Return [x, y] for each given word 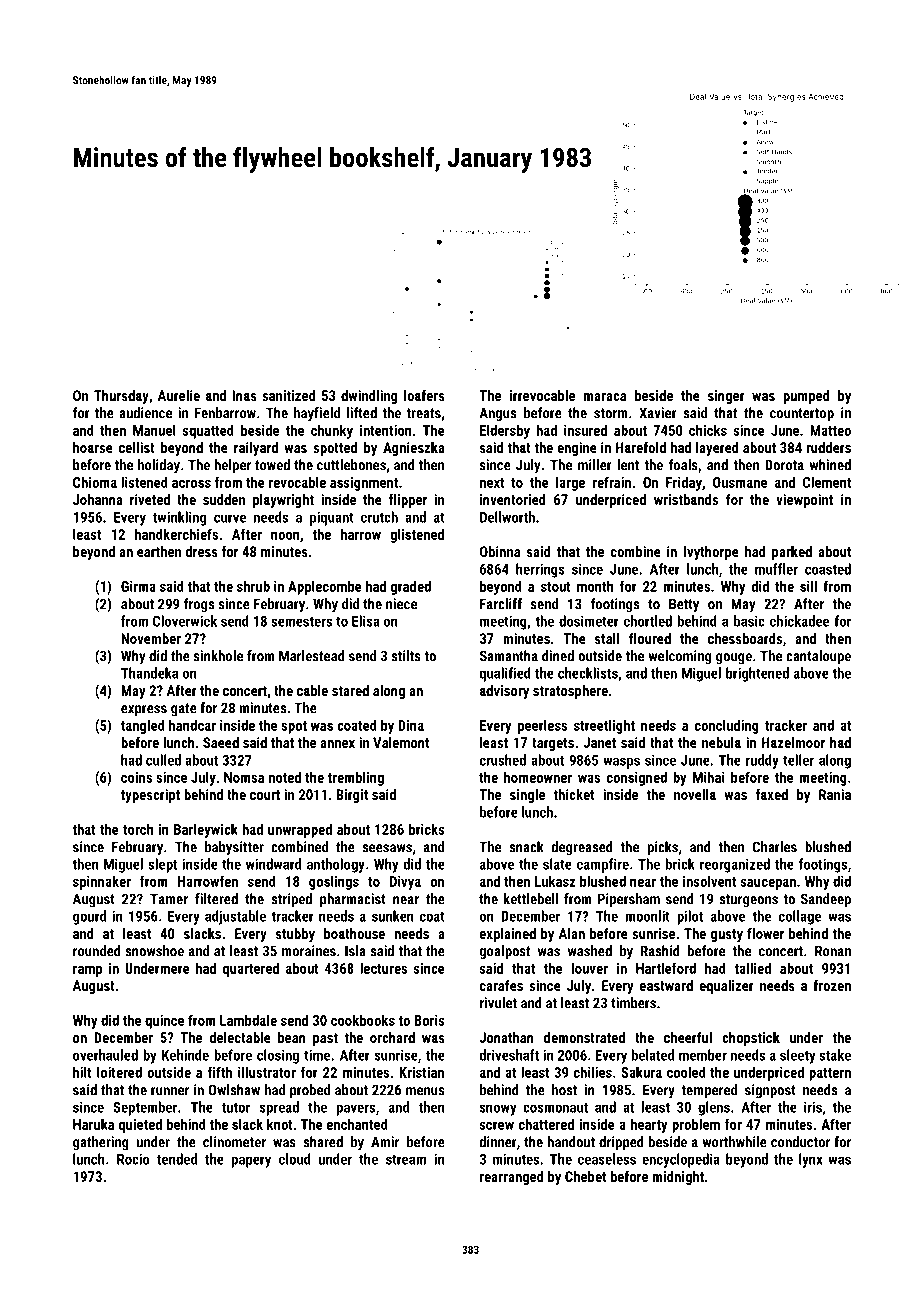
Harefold [641, 447]
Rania [835, 794]
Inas [244, 395]
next [492, 483]
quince [164, 1022]
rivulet [498, 1003]
